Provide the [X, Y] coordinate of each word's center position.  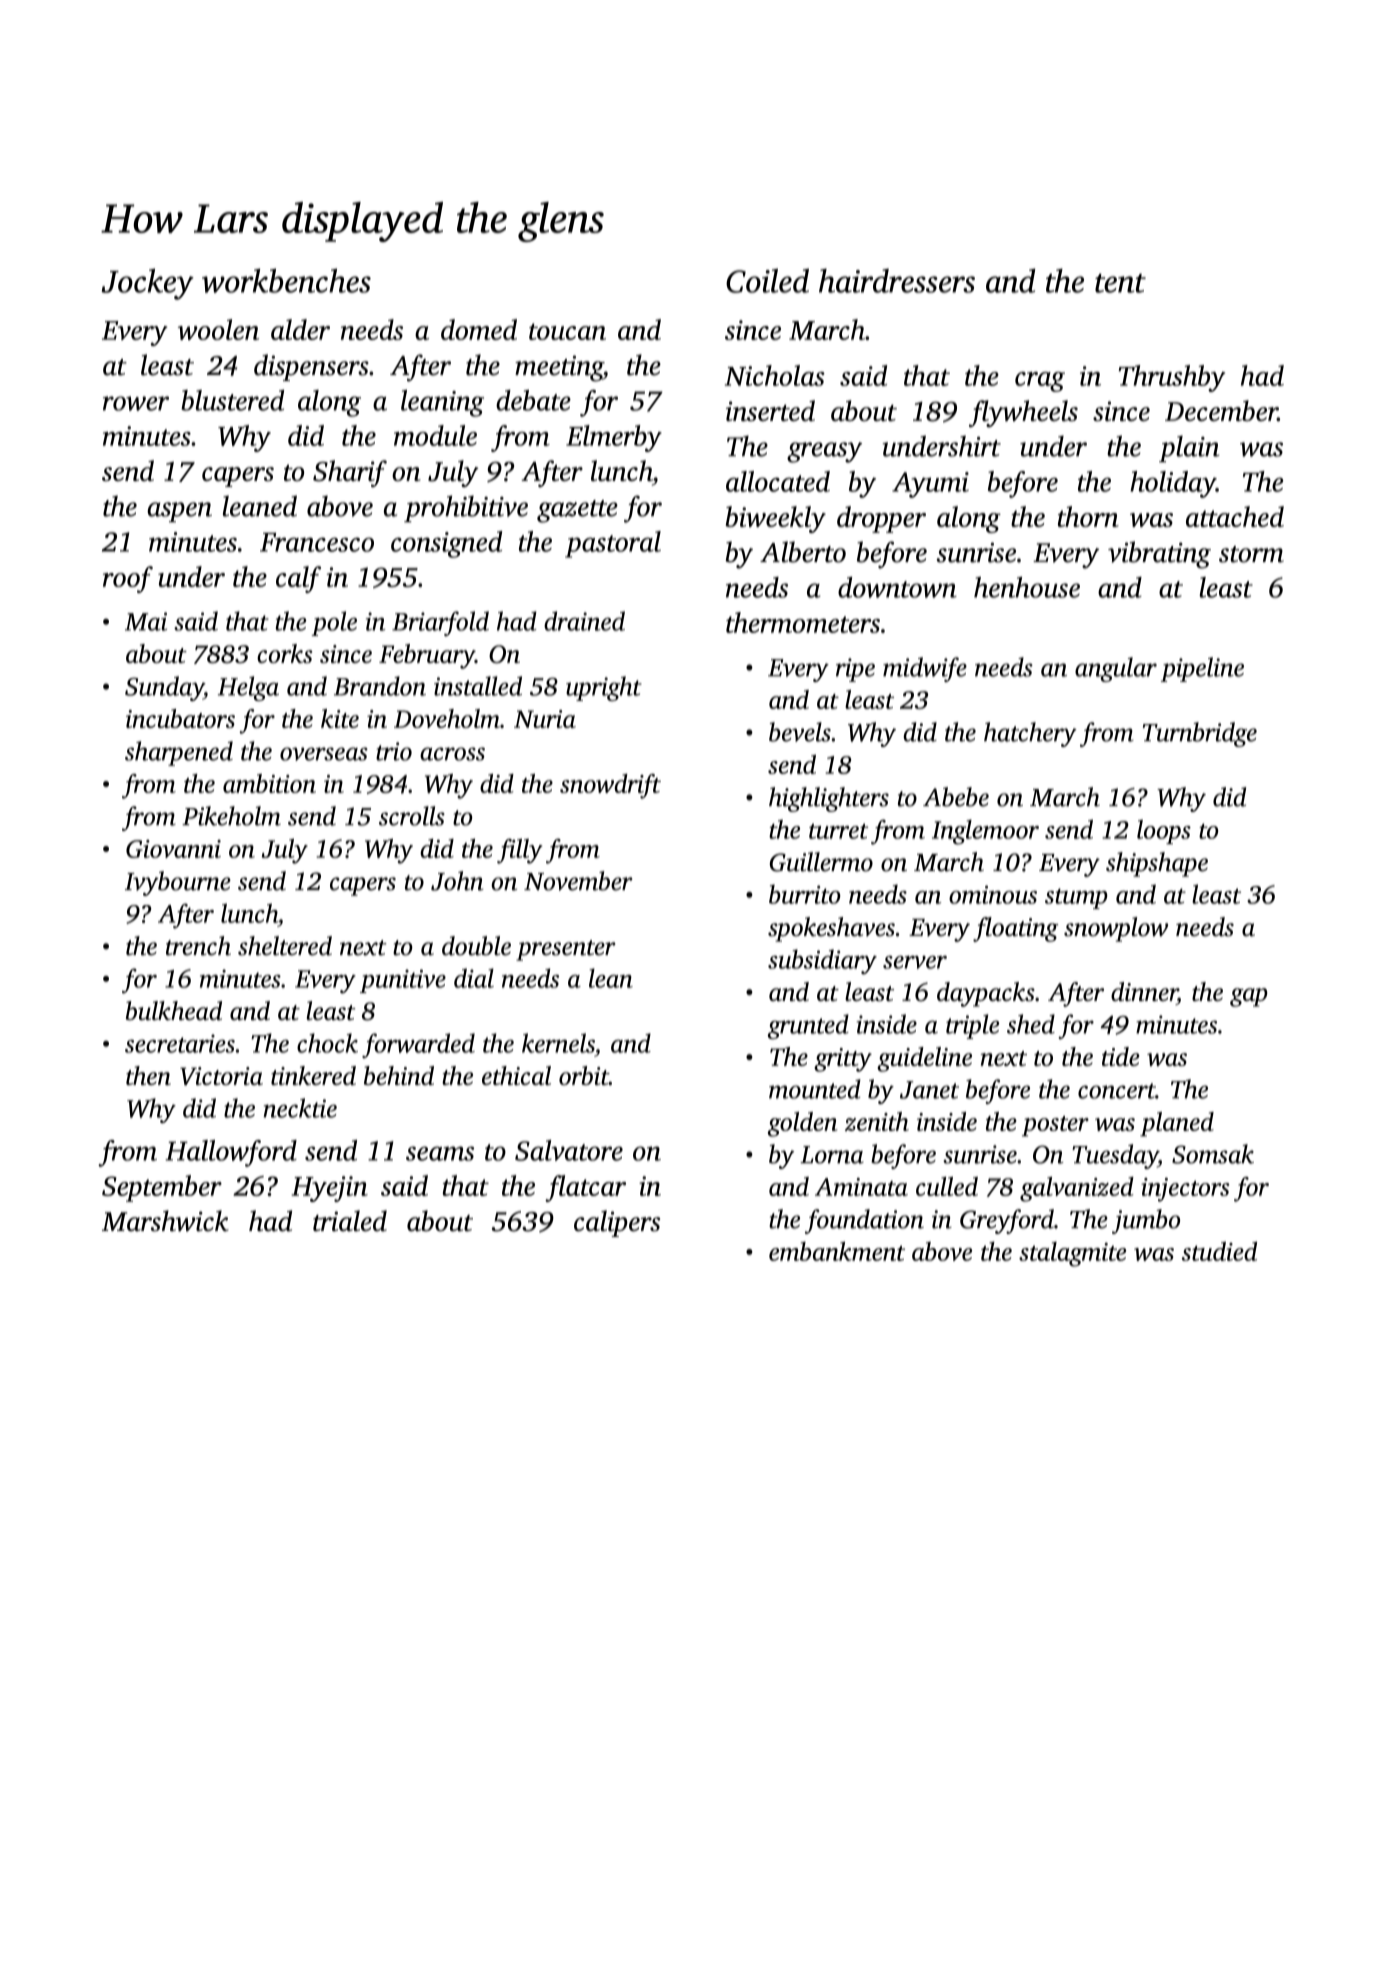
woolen [218, 329]
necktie [300, 1108]
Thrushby [1172, 378]
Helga [248, 688]
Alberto [803, 552]
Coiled [767, 281]
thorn [1088, 516]
